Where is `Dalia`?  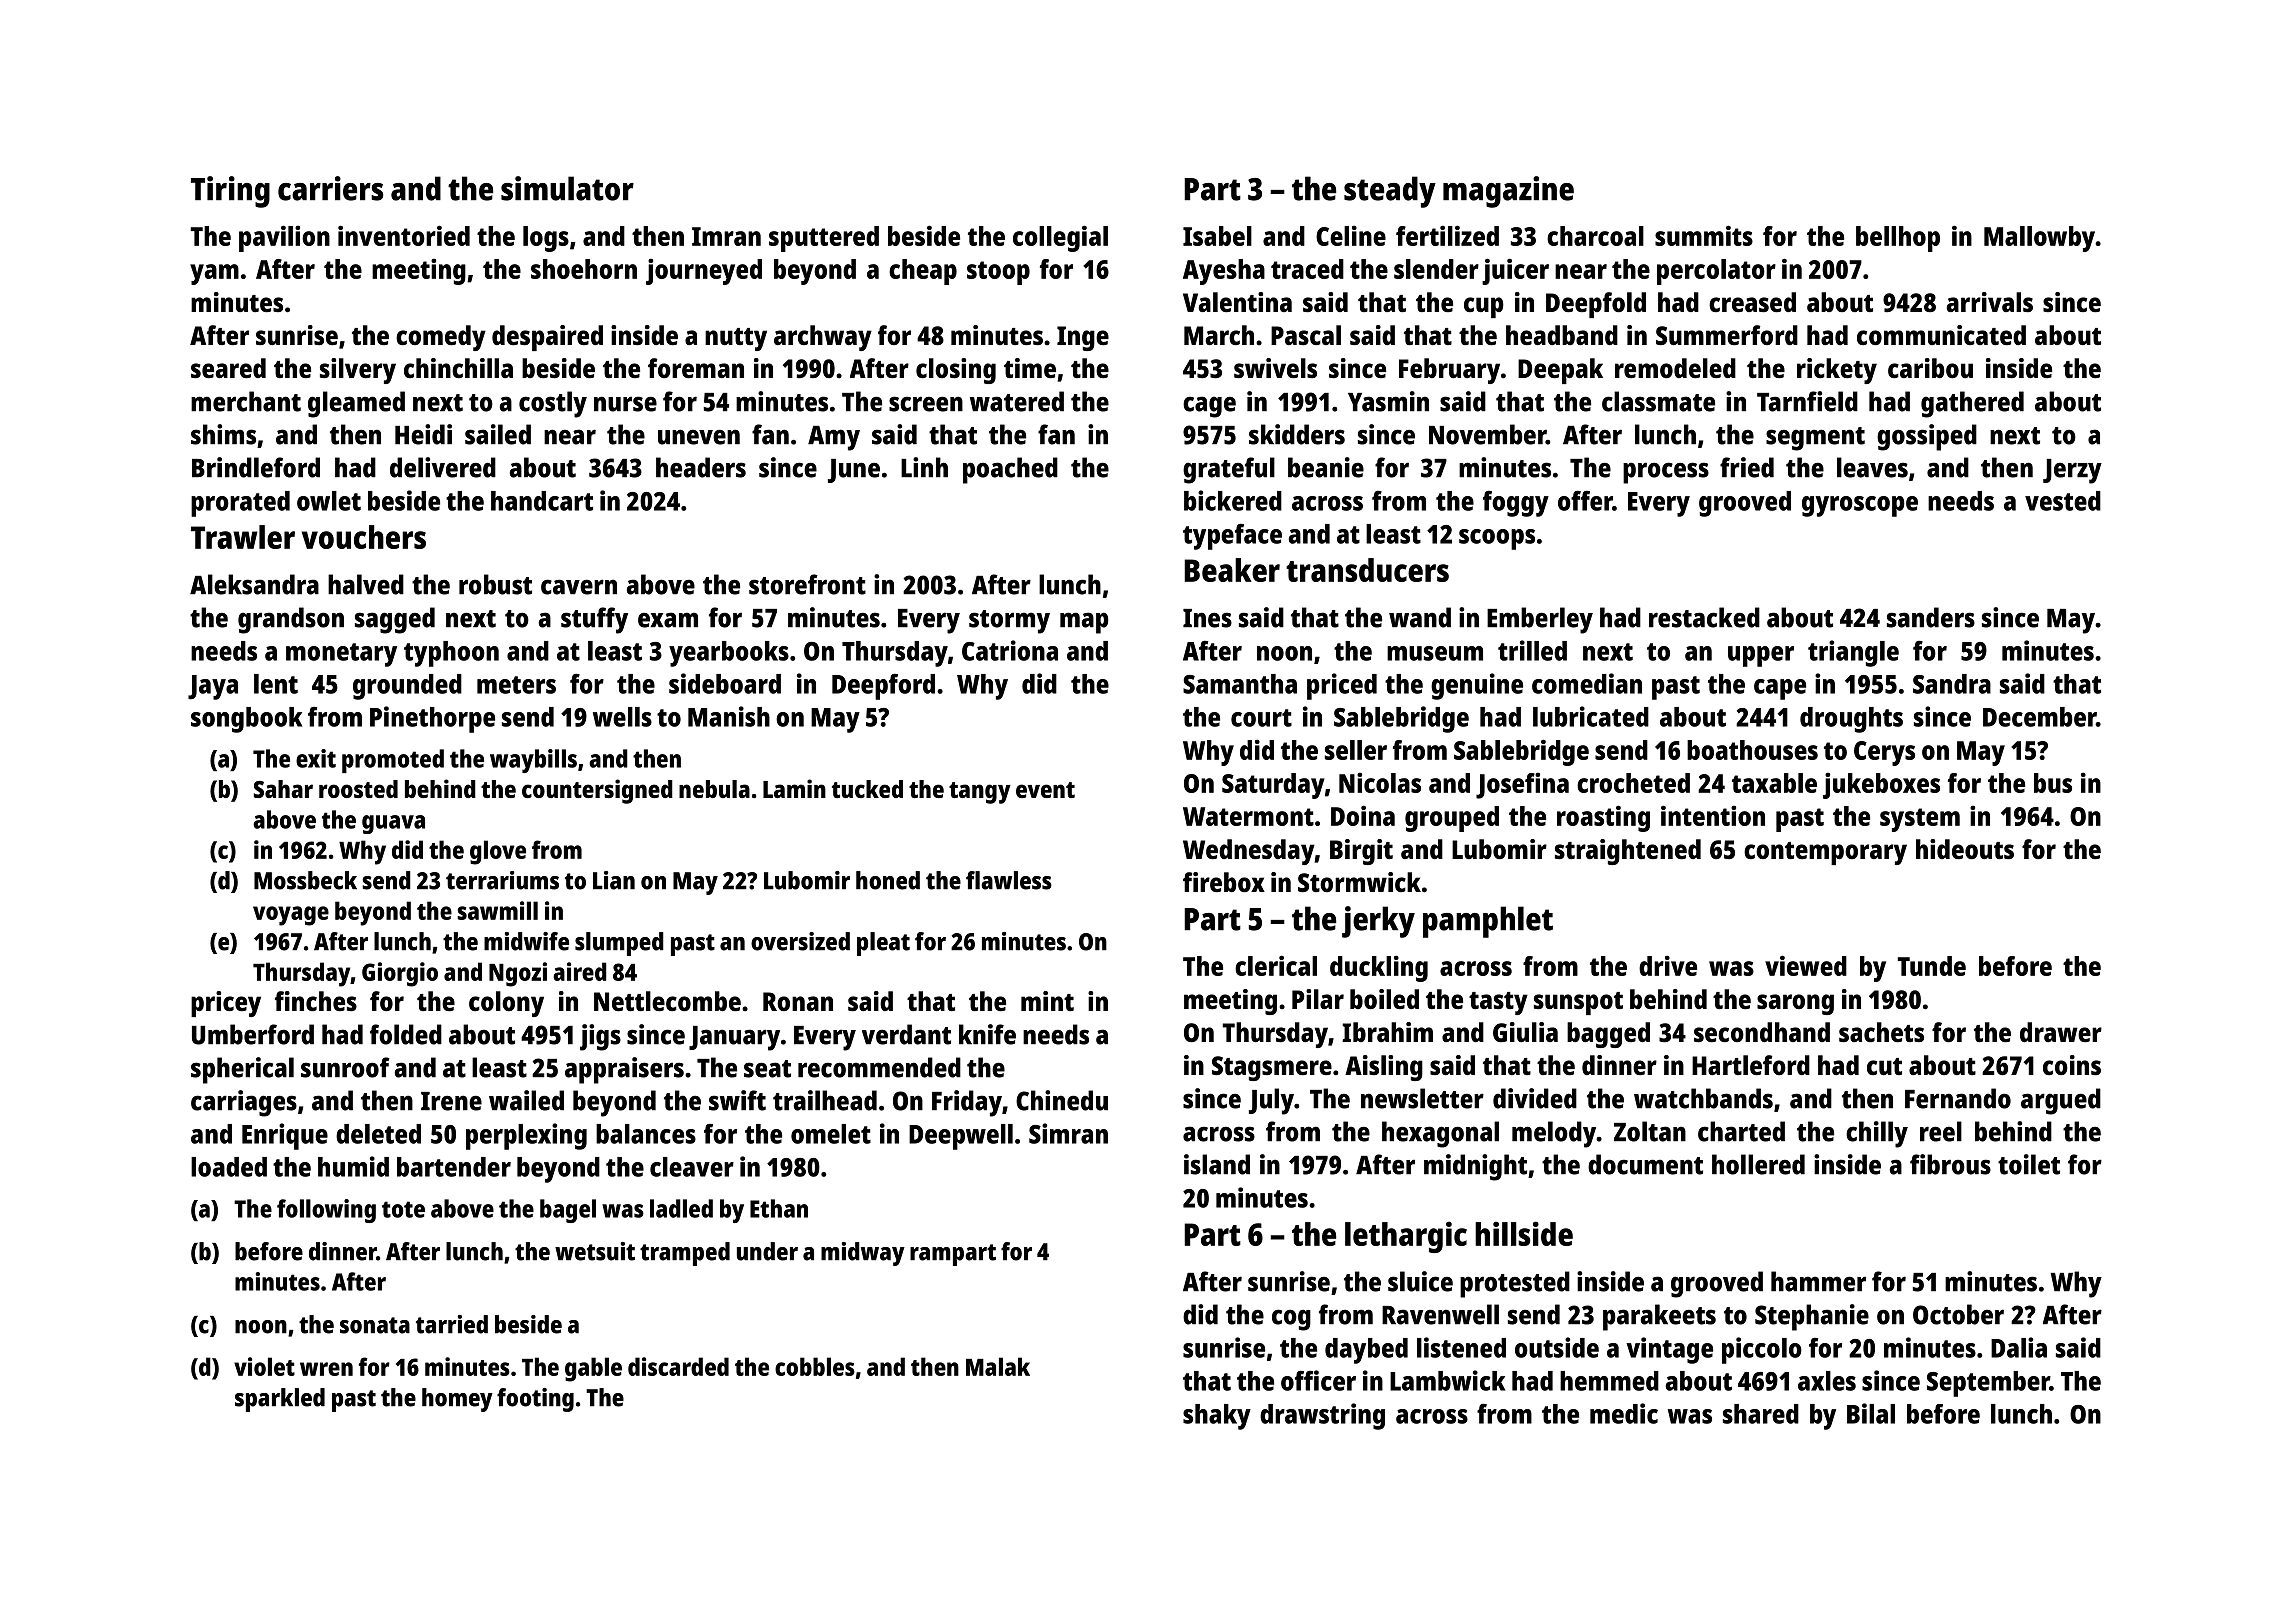
Dalia is located at coordinates (2019, 1347).
